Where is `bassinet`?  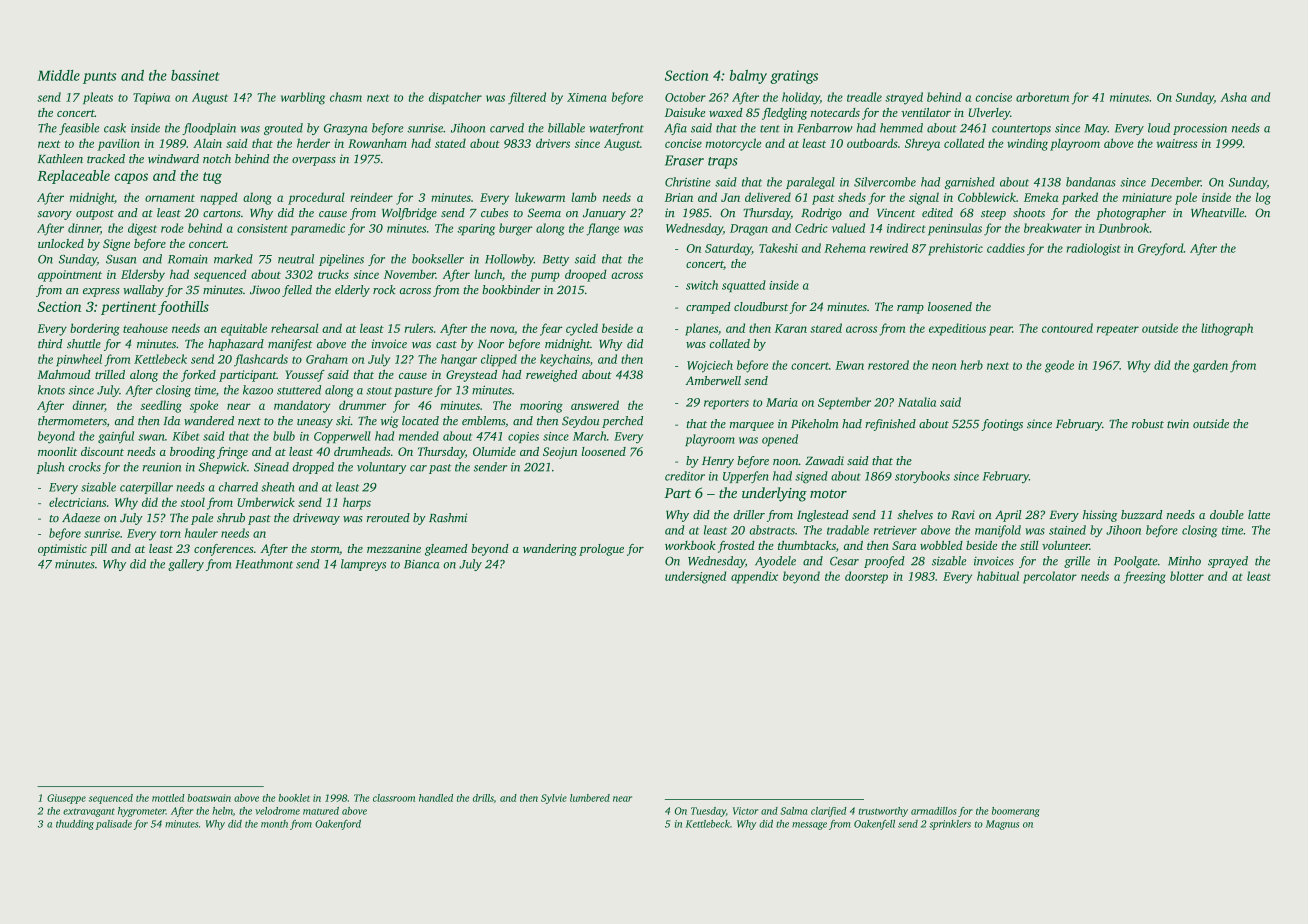
bassinet is located at coordinates (195, 75).
